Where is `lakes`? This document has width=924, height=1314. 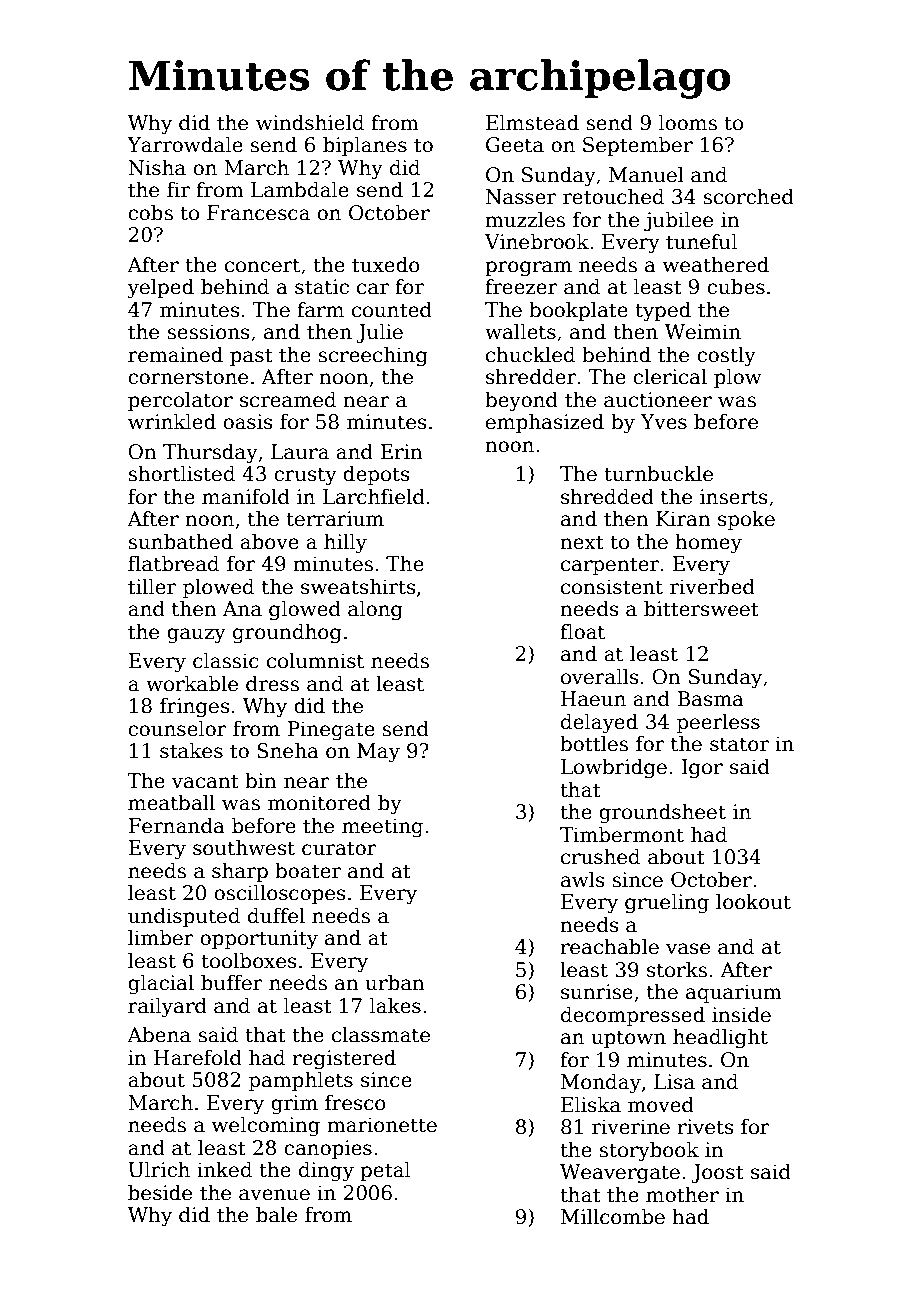 lakes is located at coordinates (395, 1005).
